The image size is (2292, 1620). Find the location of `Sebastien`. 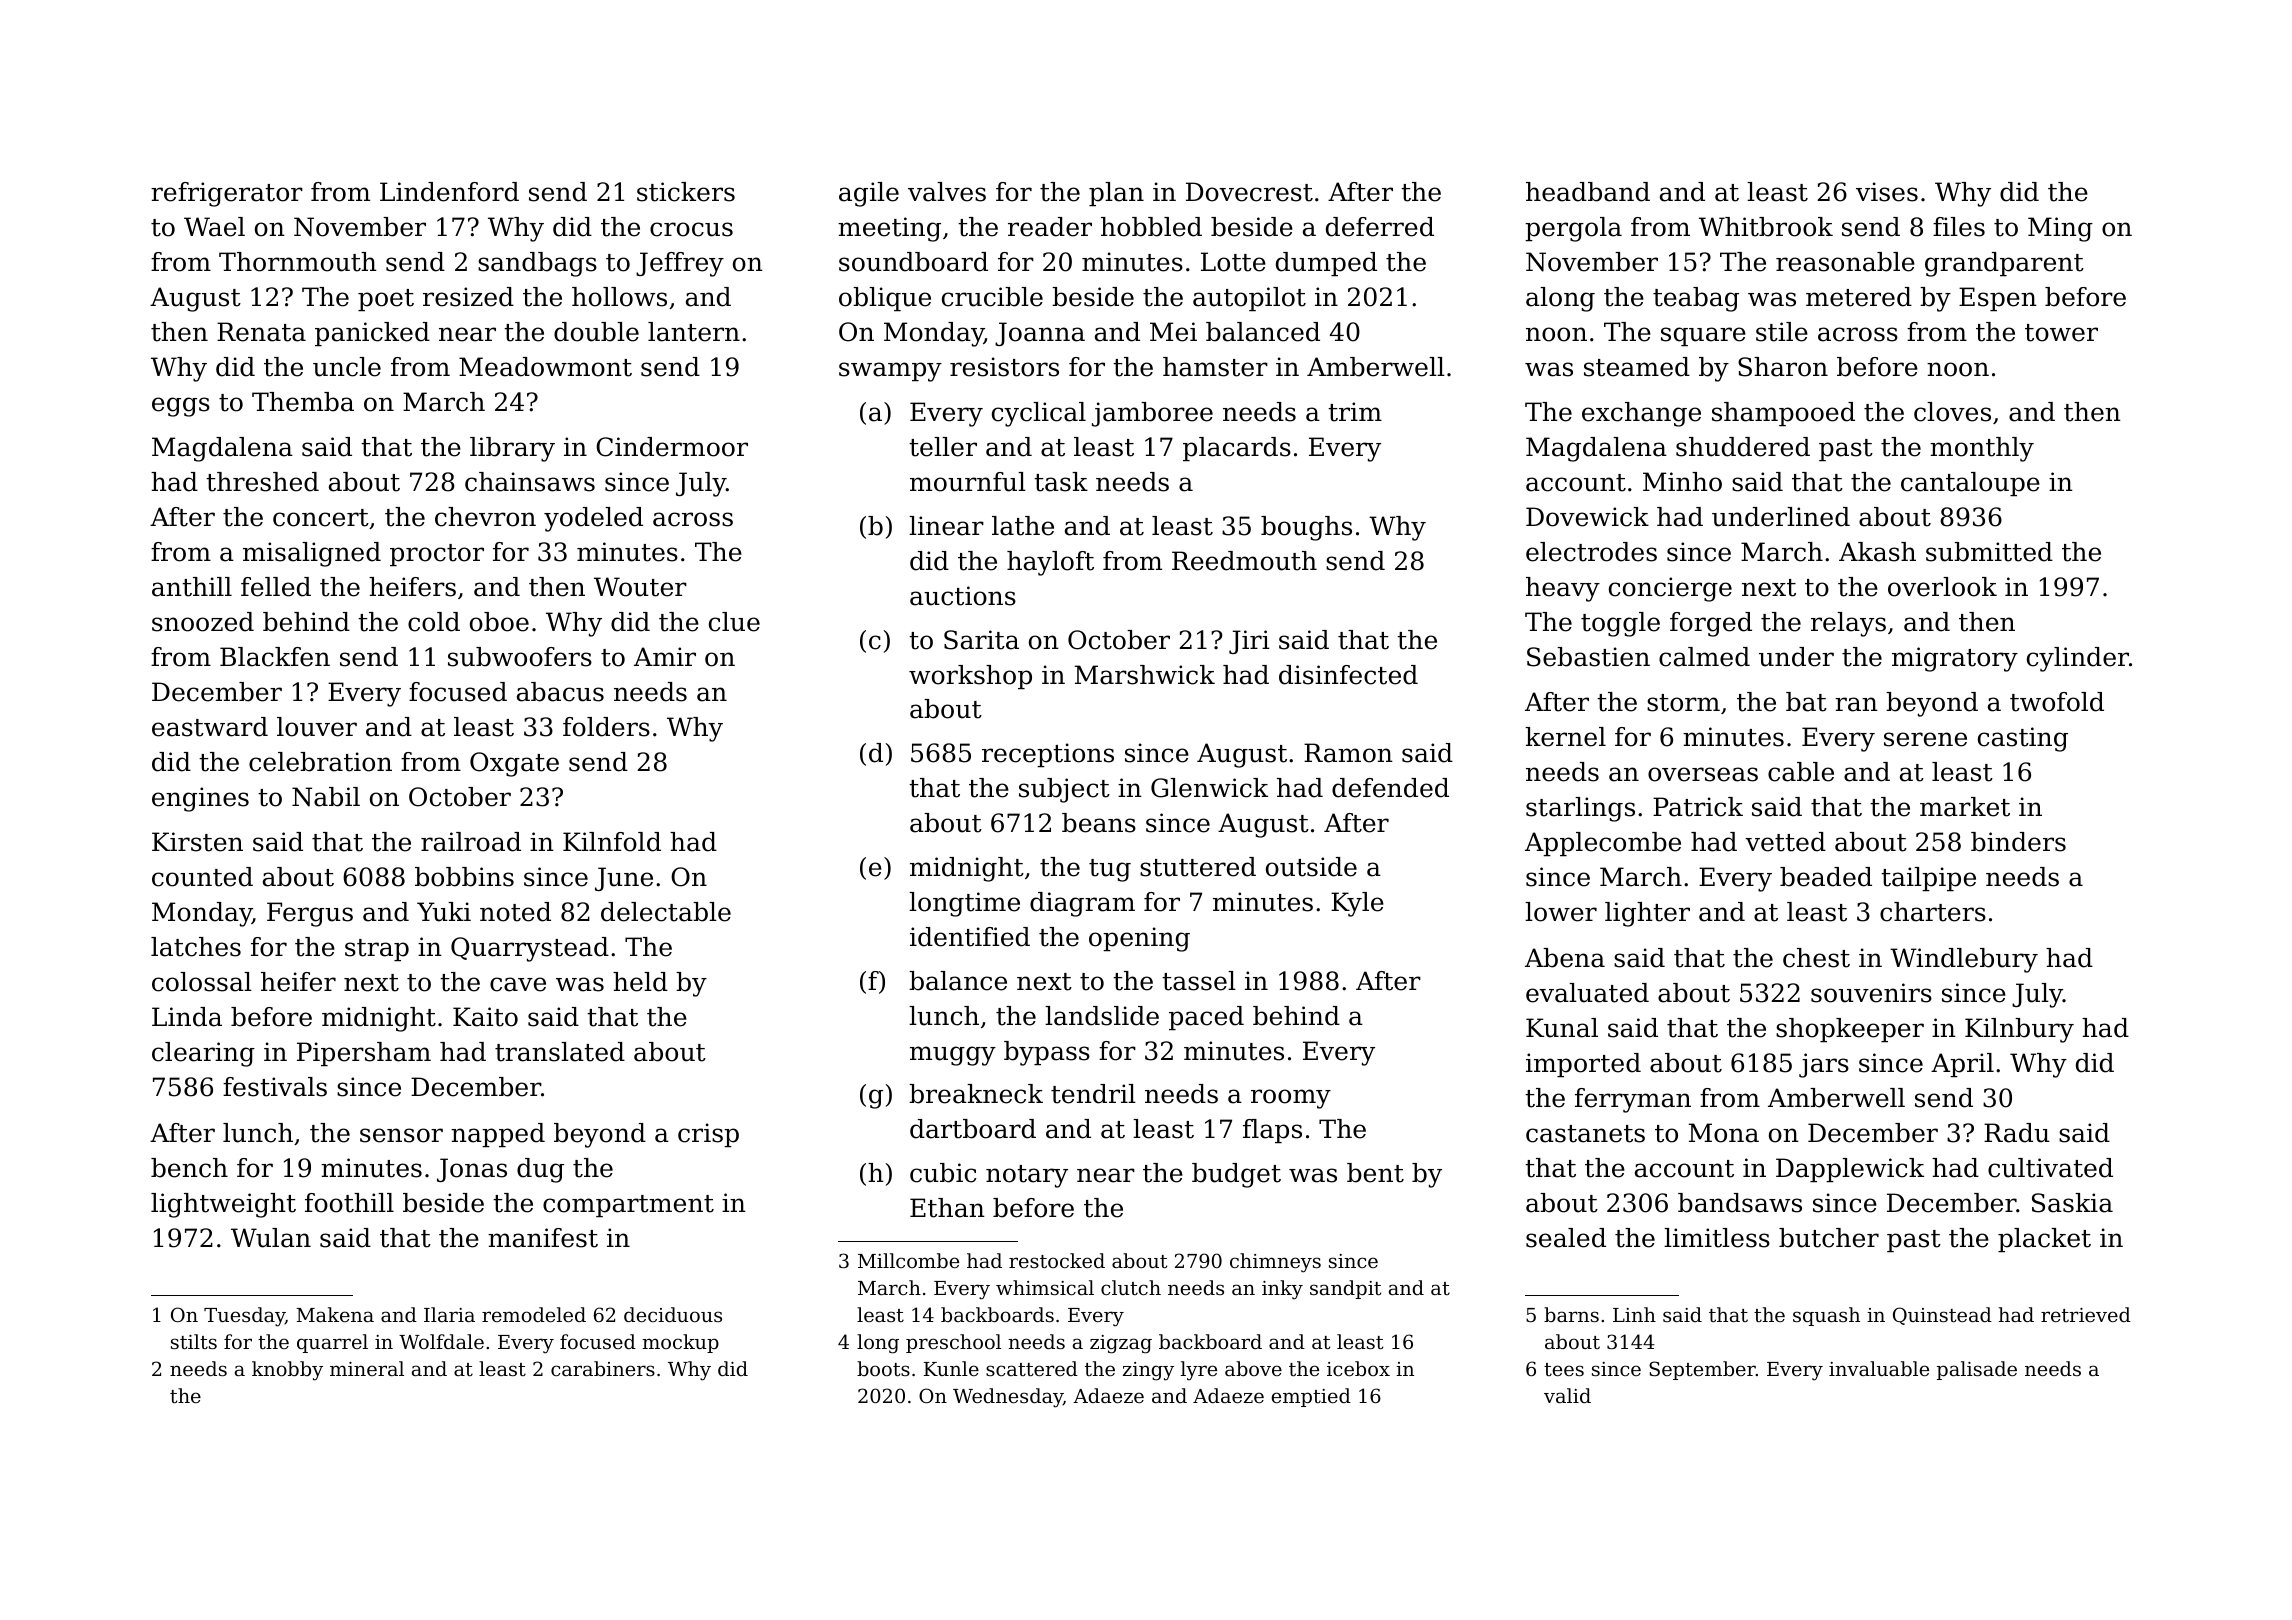

Sebastien is located at coordinates (1588, 657).
